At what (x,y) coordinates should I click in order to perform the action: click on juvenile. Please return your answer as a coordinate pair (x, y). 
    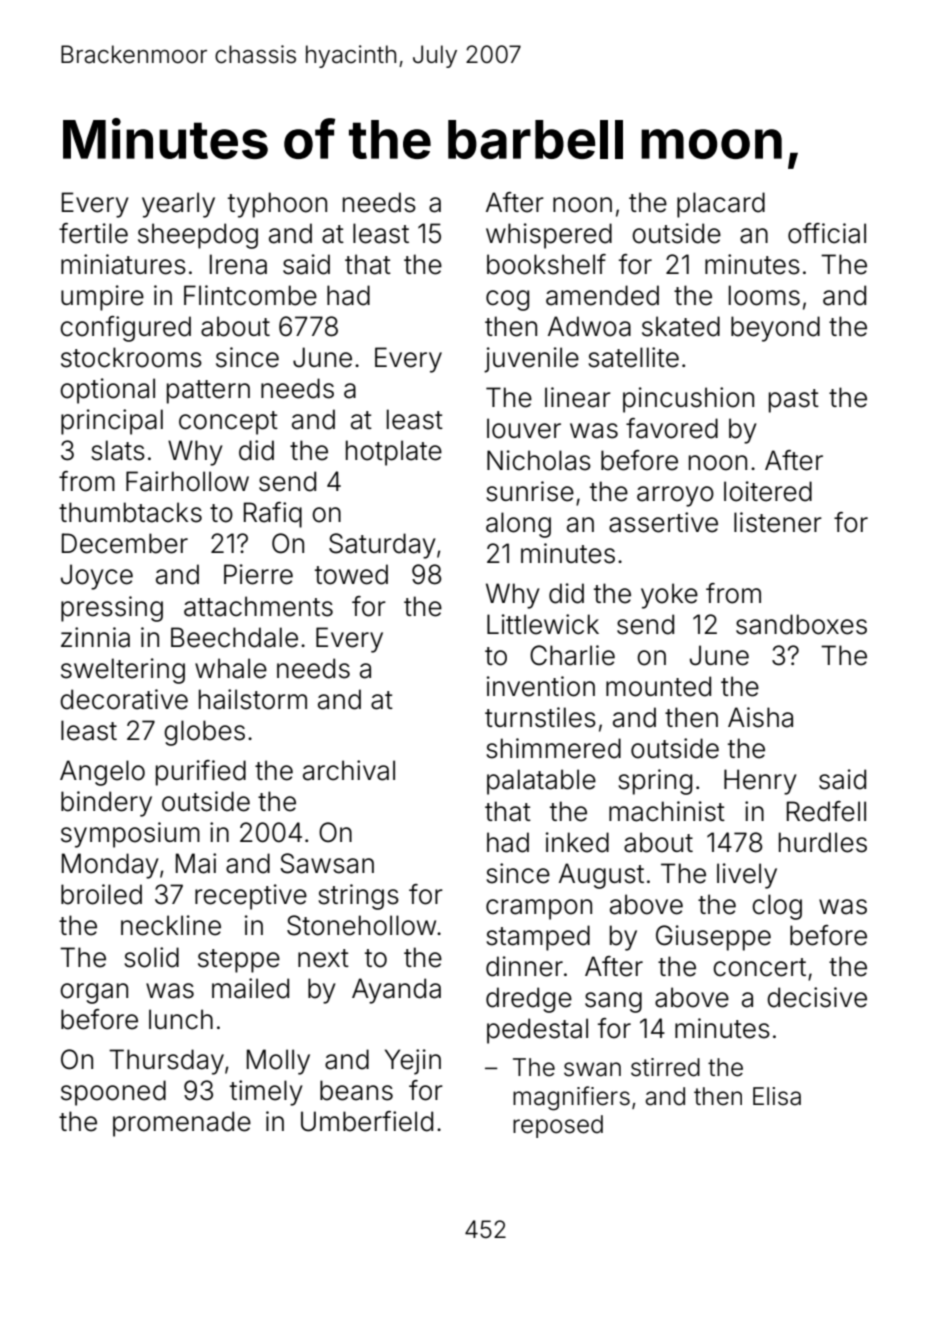
    Looking at the image, I should click on (531, 360).
